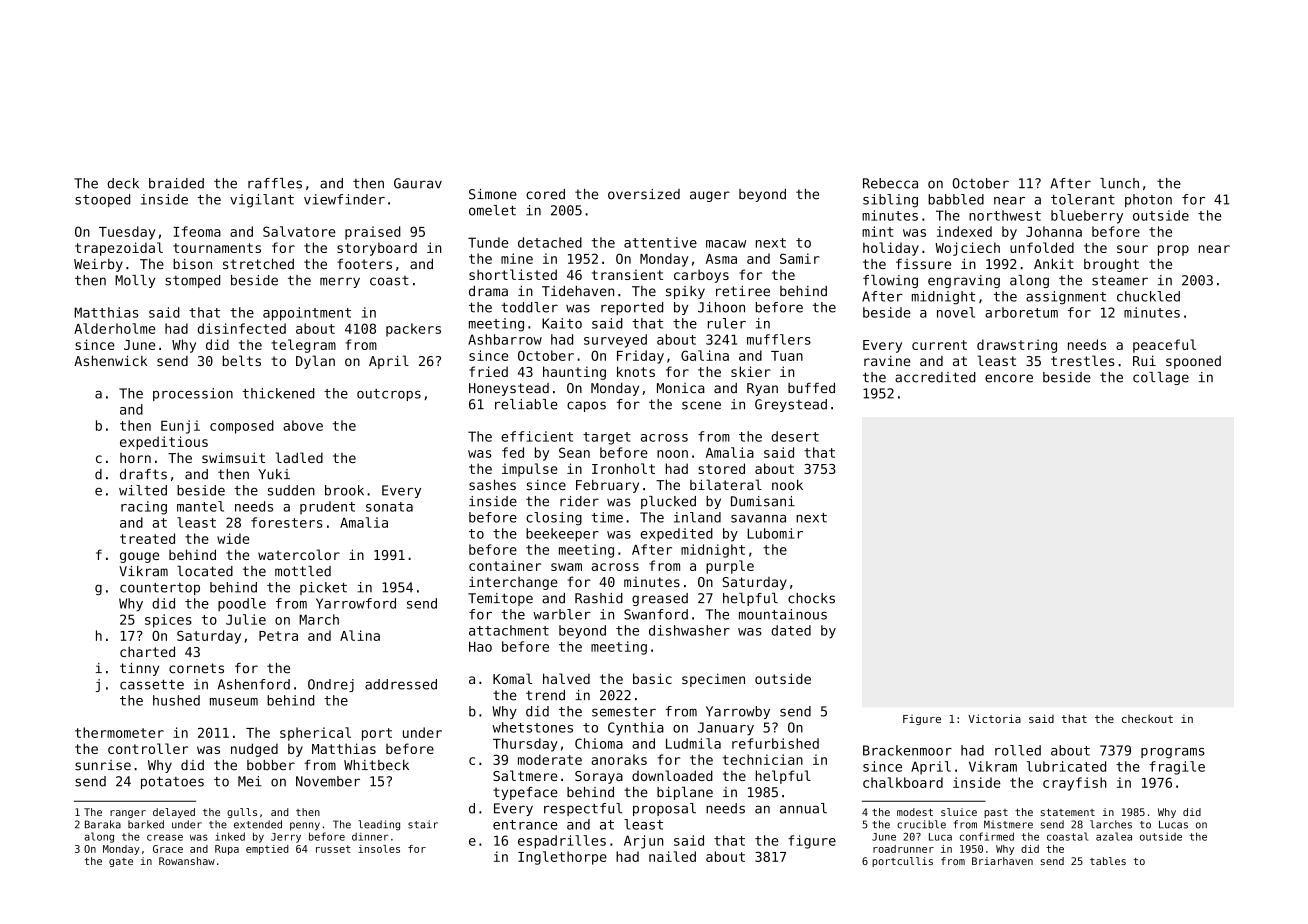  I want to click on inland, so click(697, 517).
